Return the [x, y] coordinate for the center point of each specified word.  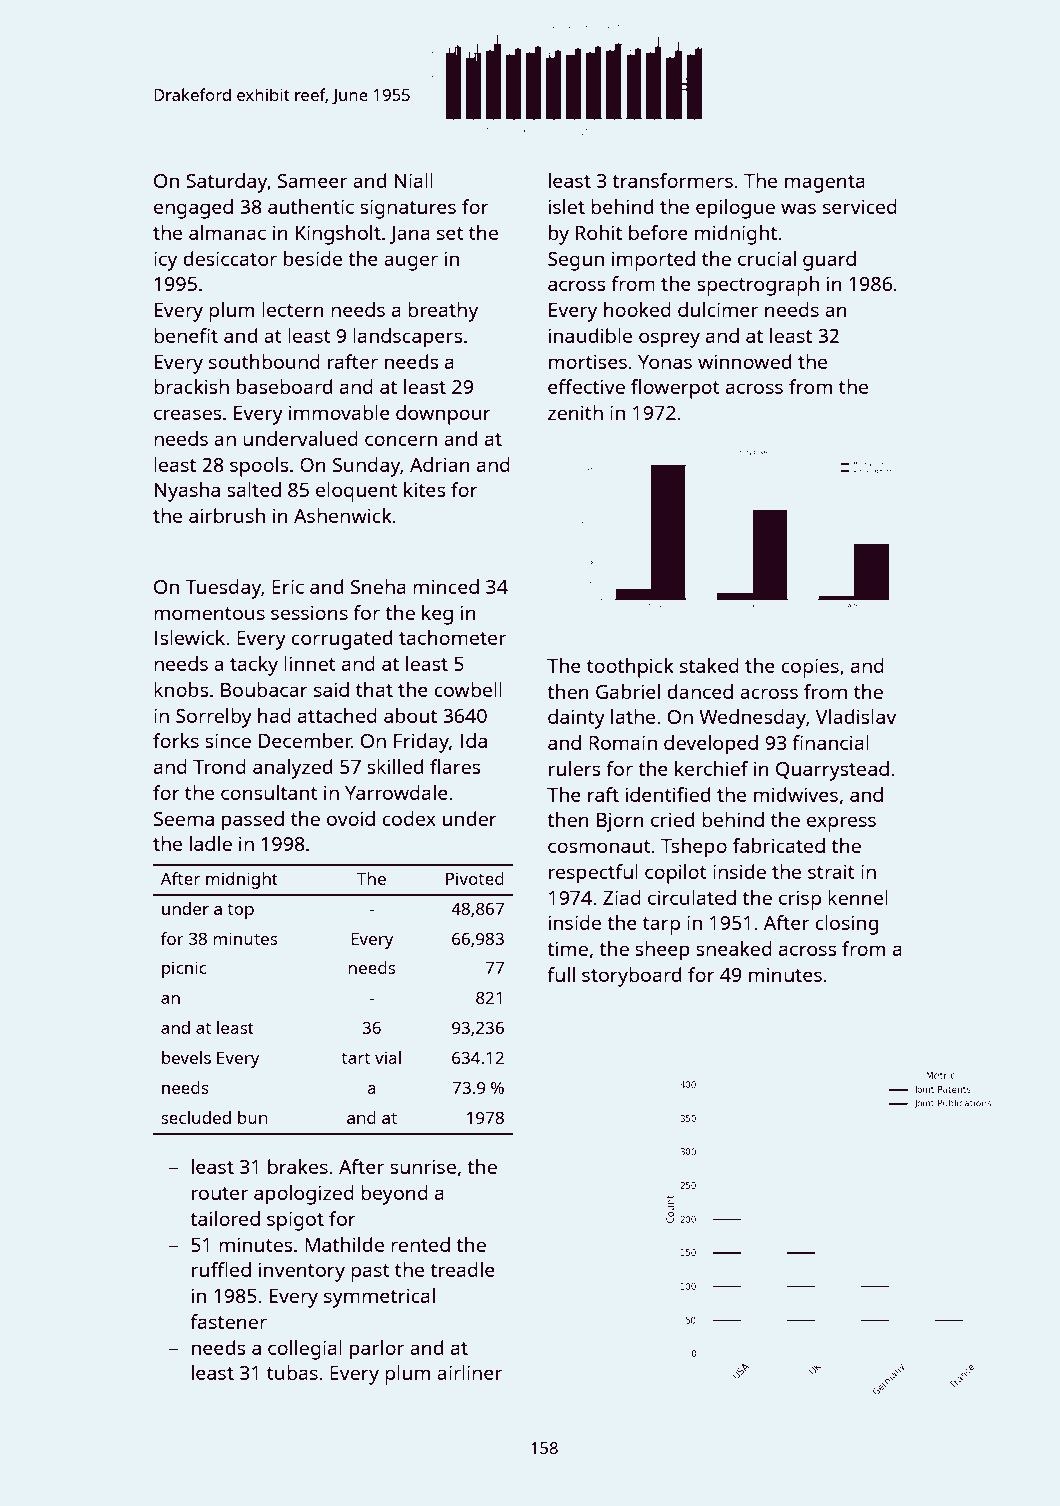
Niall [414, 180]
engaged [193, 209]
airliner [469, 1372]
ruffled [221, 1269]
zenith [575, 412]
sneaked [734, 948]
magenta [825, 184]
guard [829, 261]
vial [388, 1057]
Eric [288, 586]
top [240, 911]
